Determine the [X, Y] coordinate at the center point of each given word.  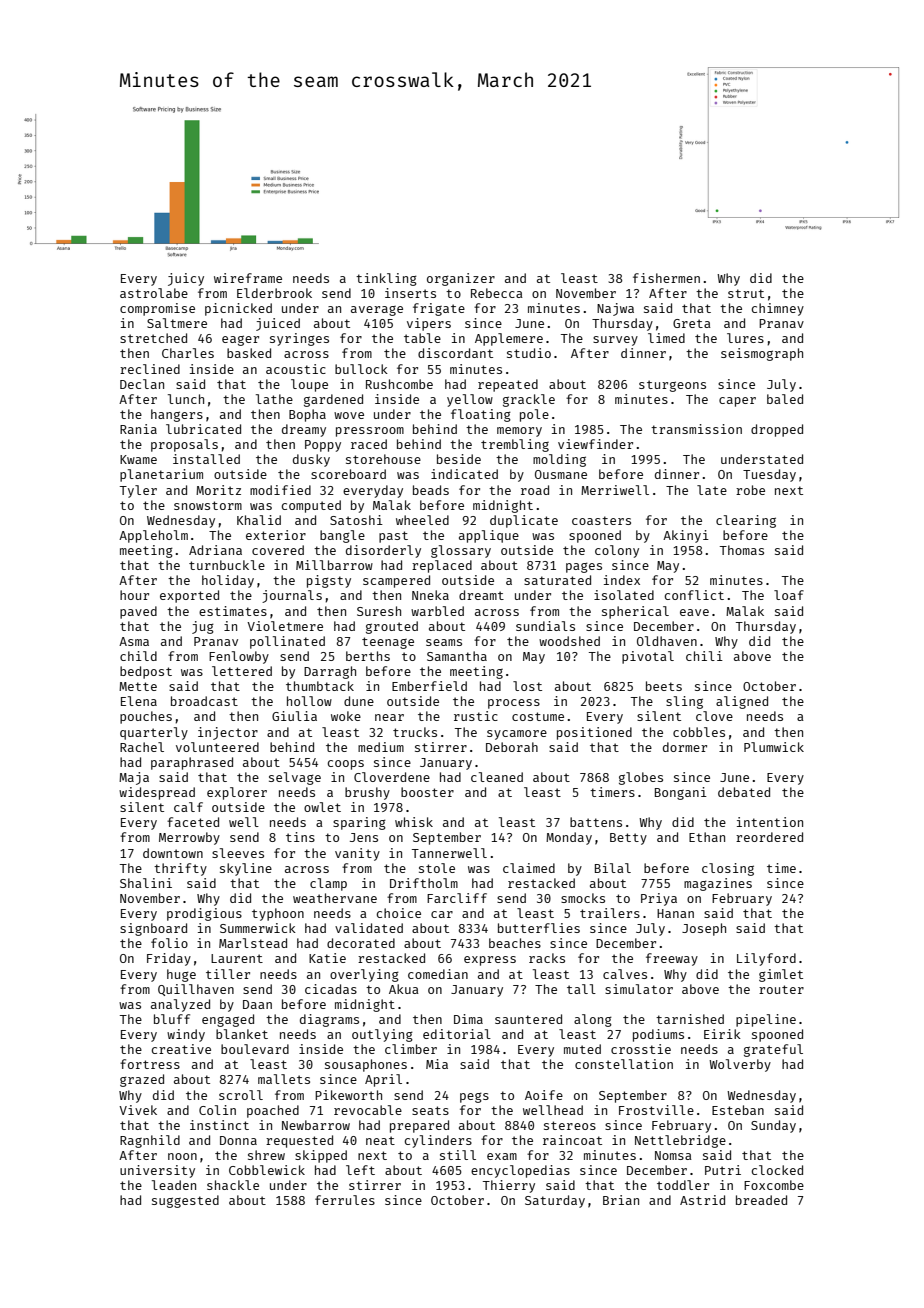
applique [489, 536]
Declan [142, 384]
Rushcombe [399, 384]
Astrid [702, 1200]
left [360, 1170]
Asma [134, 641]
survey [615, 341]
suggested [185, 1201]
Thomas [742, 550]
